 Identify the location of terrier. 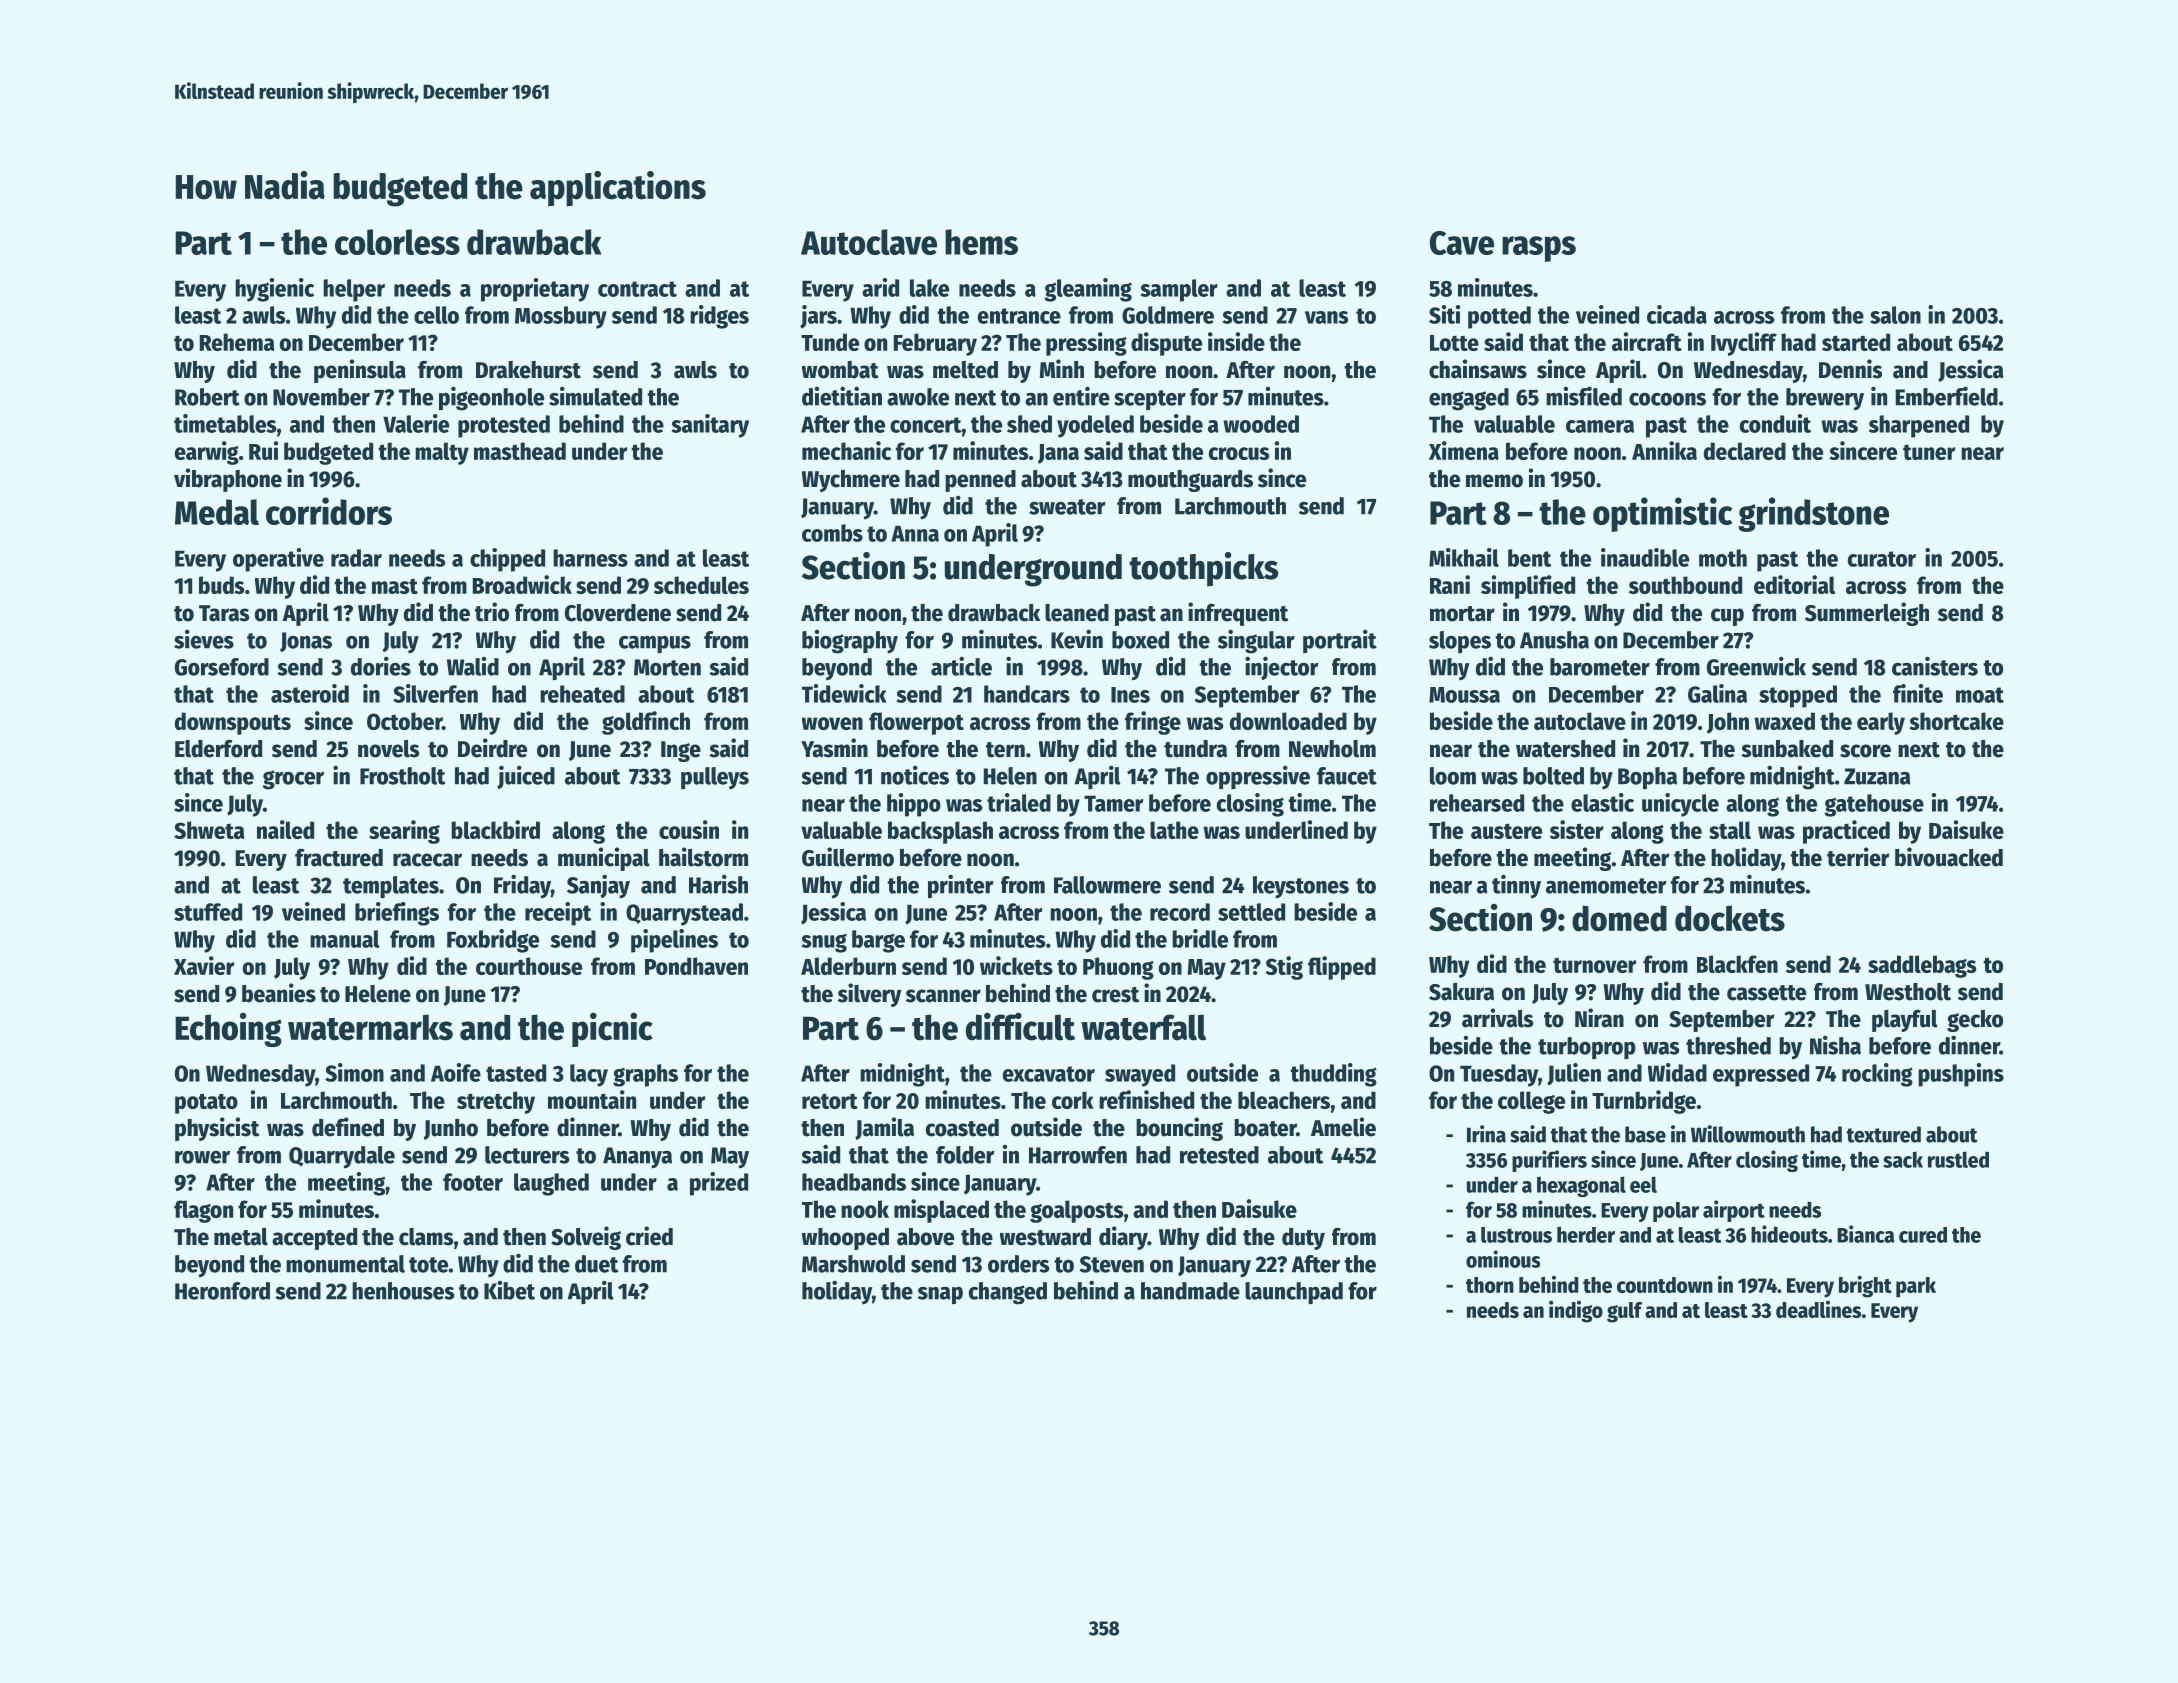
(1858, 857).
